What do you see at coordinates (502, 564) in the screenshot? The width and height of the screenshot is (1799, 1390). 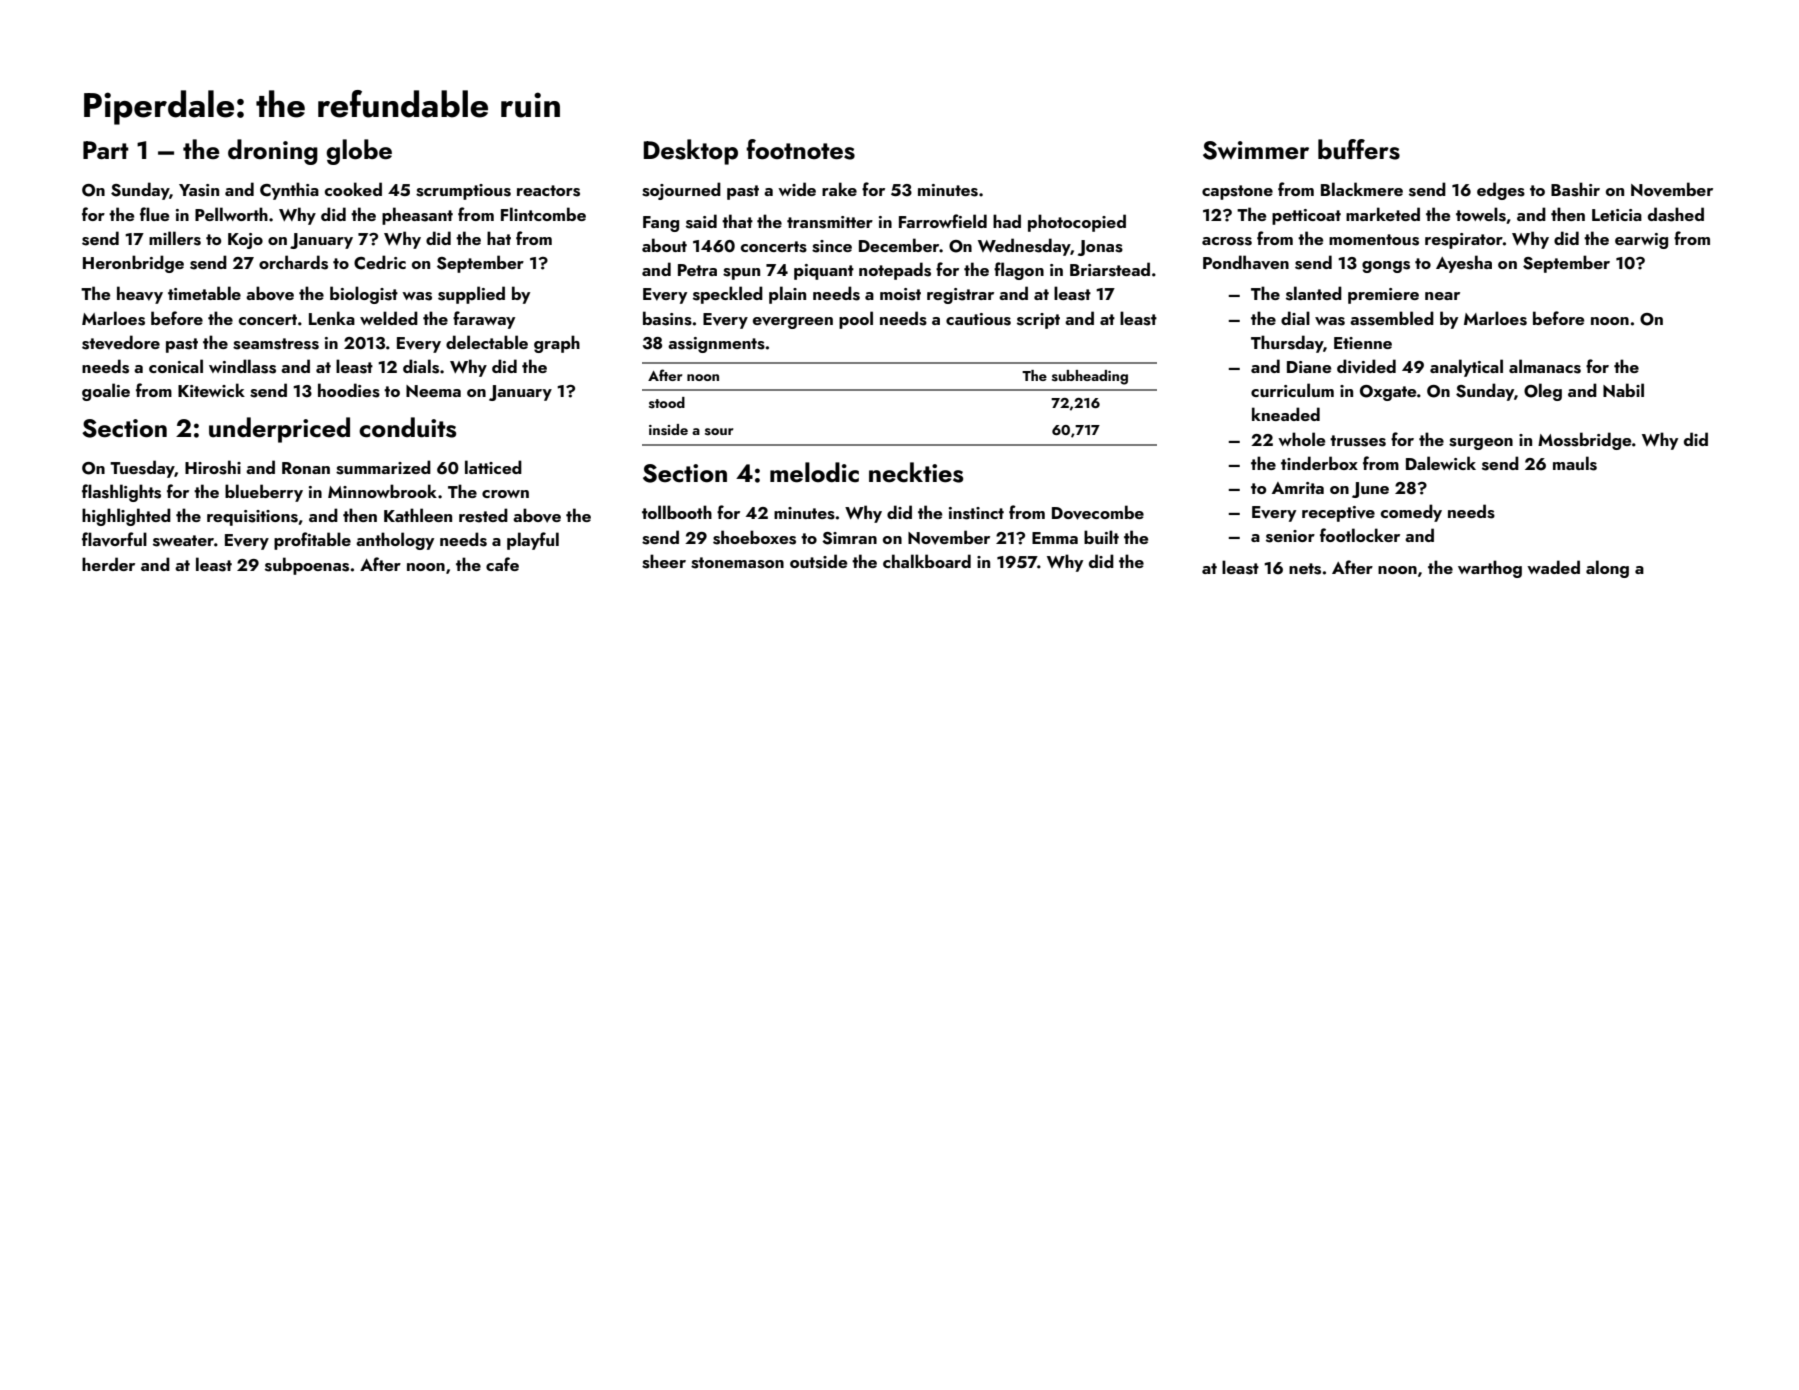 I see `cafe` at bounding box center [502, 564].
